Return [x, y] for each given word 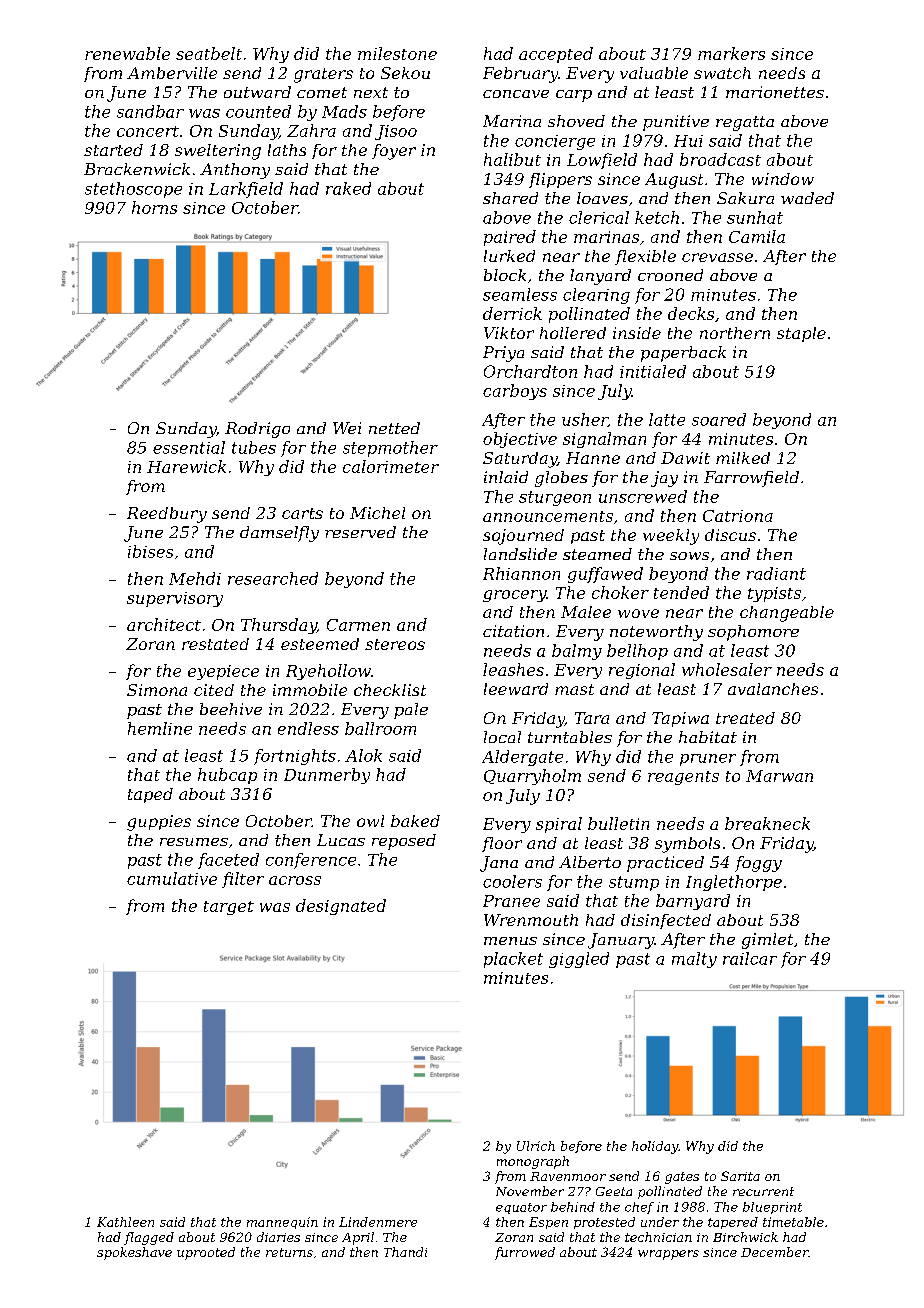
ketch [657, 217]
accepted [556, 55]
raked [348, 188]
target [229, 908]
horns [154, 207]
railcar [750, 958]
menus [510, 941]
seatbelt [209, 53]
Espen [548, 1223]
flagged [149, 1238]
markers [731, 53]
